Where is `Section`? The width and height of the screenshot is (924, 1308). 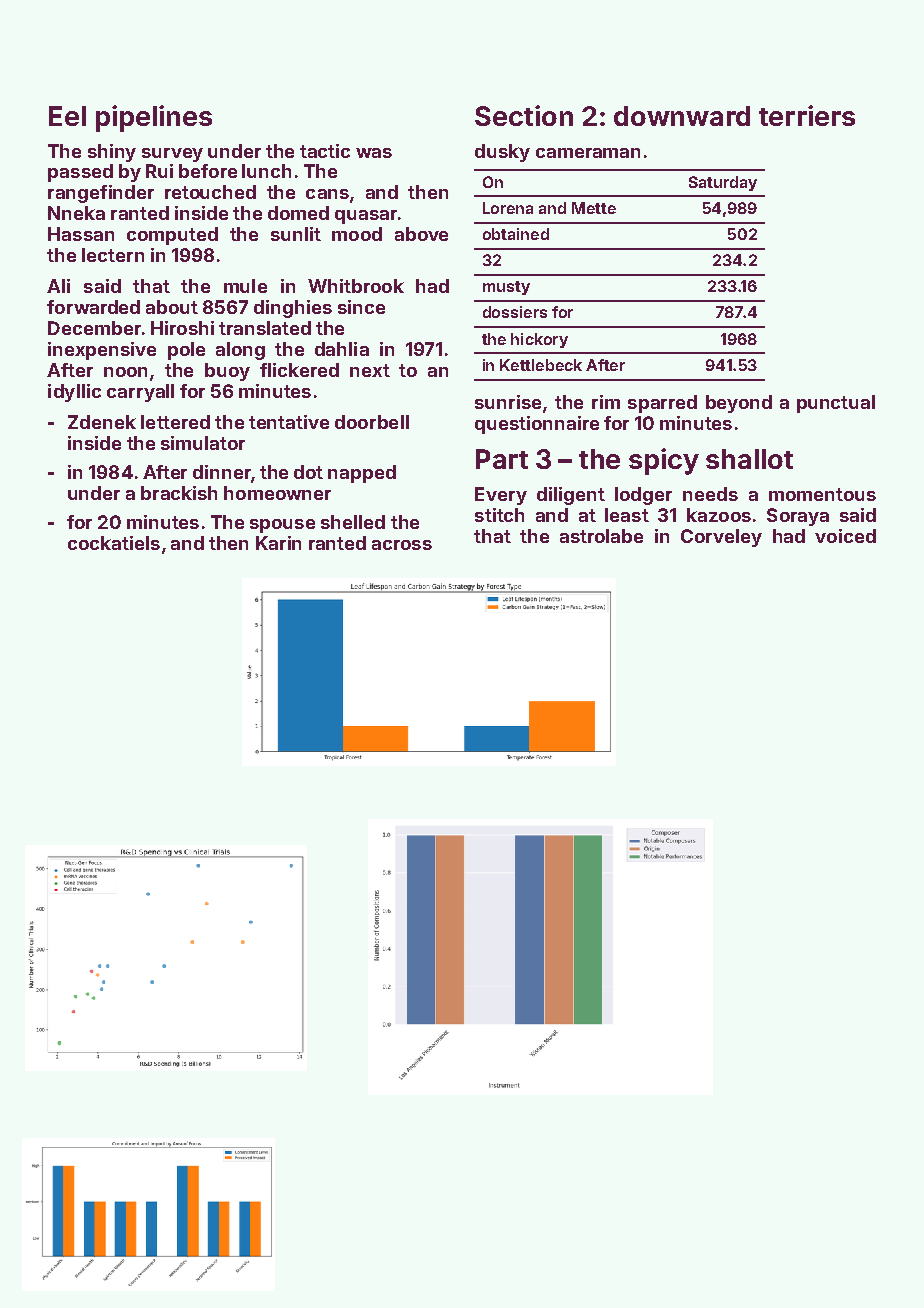
Section is located at coordinates (524, 115).
